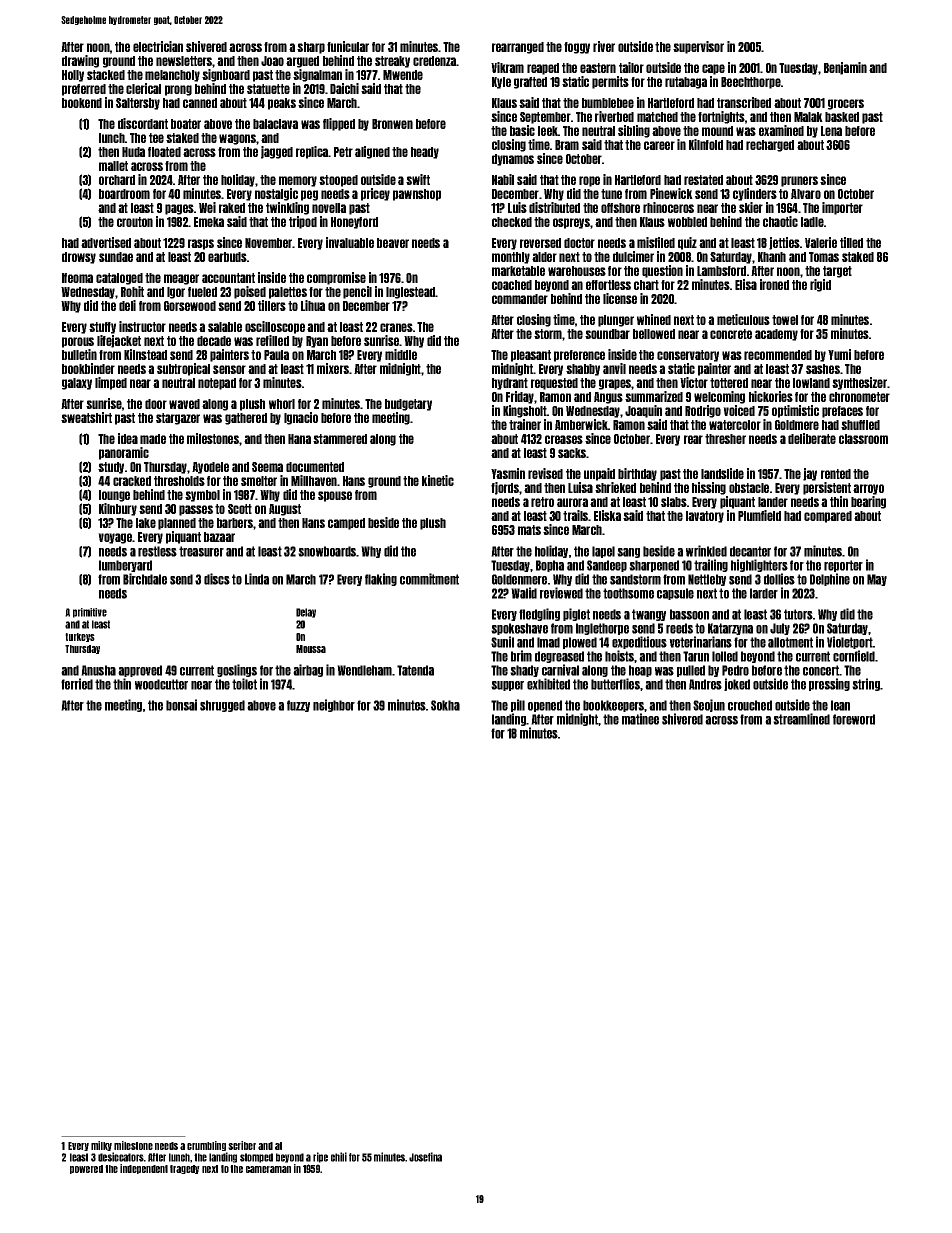 The width and height of the page is (952, 1233). Describe the element at coordinates (577, 48) in the page. I see `foggy` at that location.
